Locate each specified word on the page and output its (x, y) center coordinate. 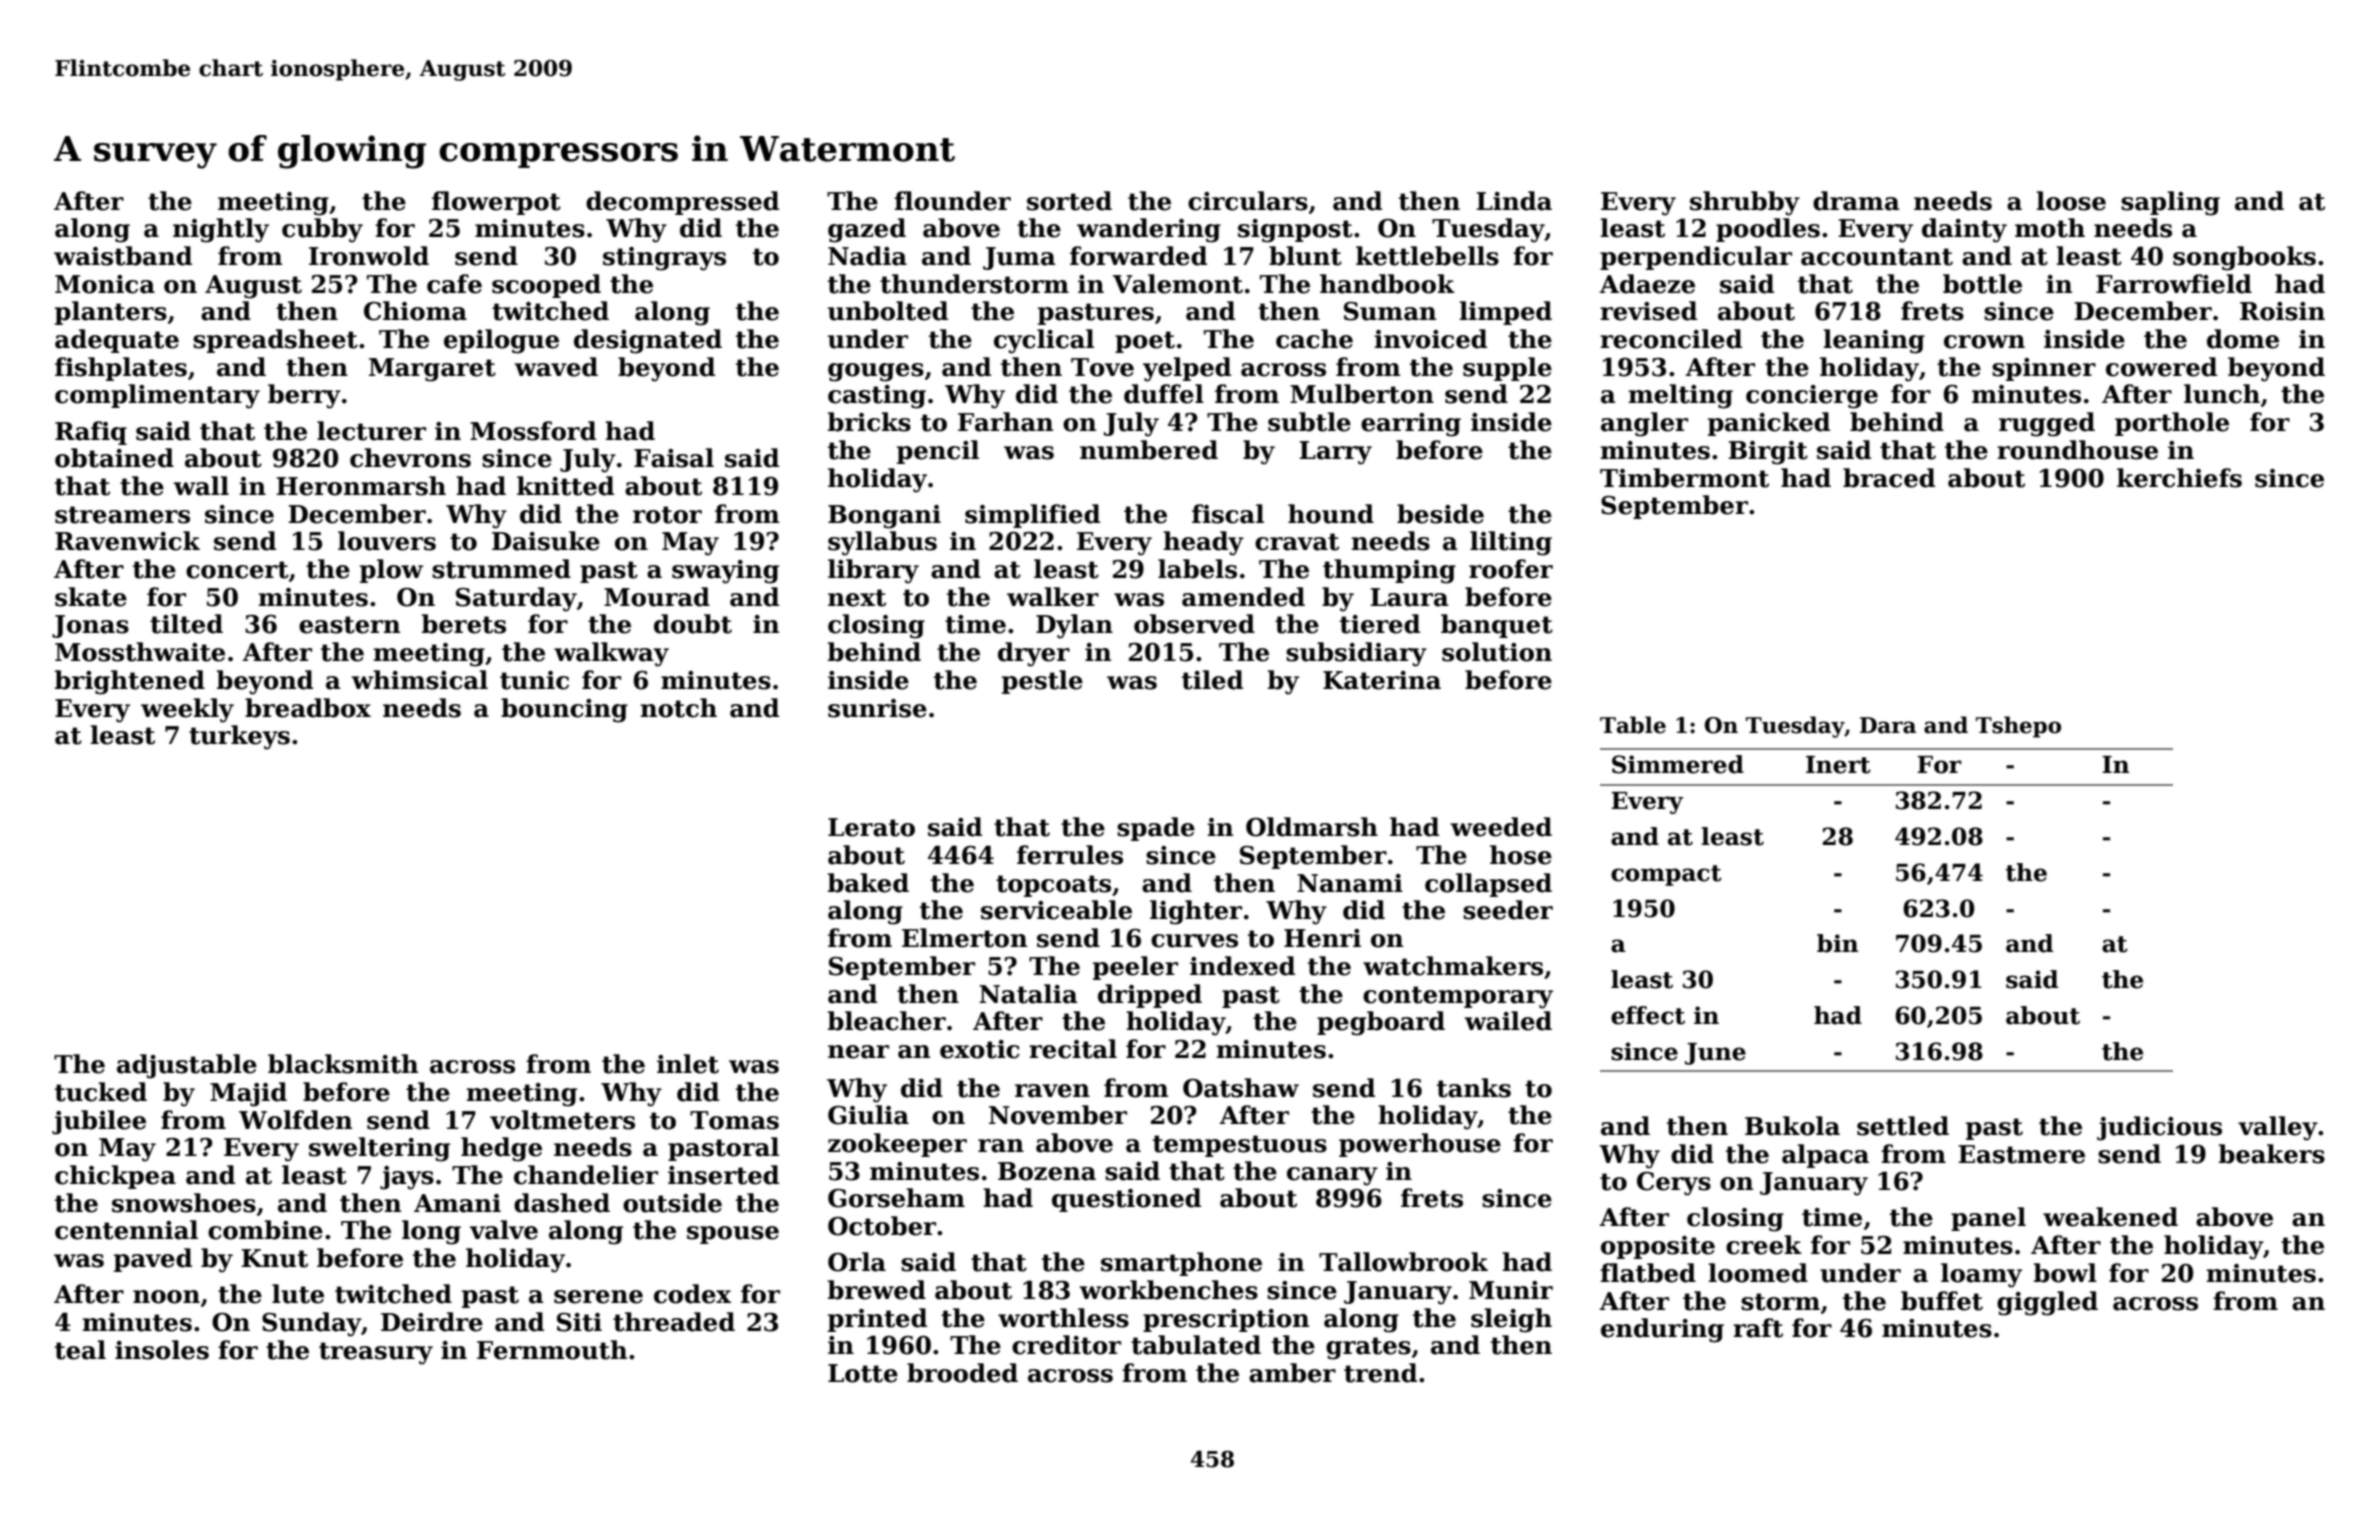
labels (1197, 569)
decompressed (682, 203)
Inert (1838, 765)
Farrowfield (2174, 284)
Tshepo (2018, 727)
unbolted (888, 311)
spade (1156, 829)
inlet (688, 1064)
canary (1332, 1176)
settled (1903, 1126)
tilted (186, 624)
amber (1292, 1373)
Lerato (871, 827)
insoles (162, 1350)
